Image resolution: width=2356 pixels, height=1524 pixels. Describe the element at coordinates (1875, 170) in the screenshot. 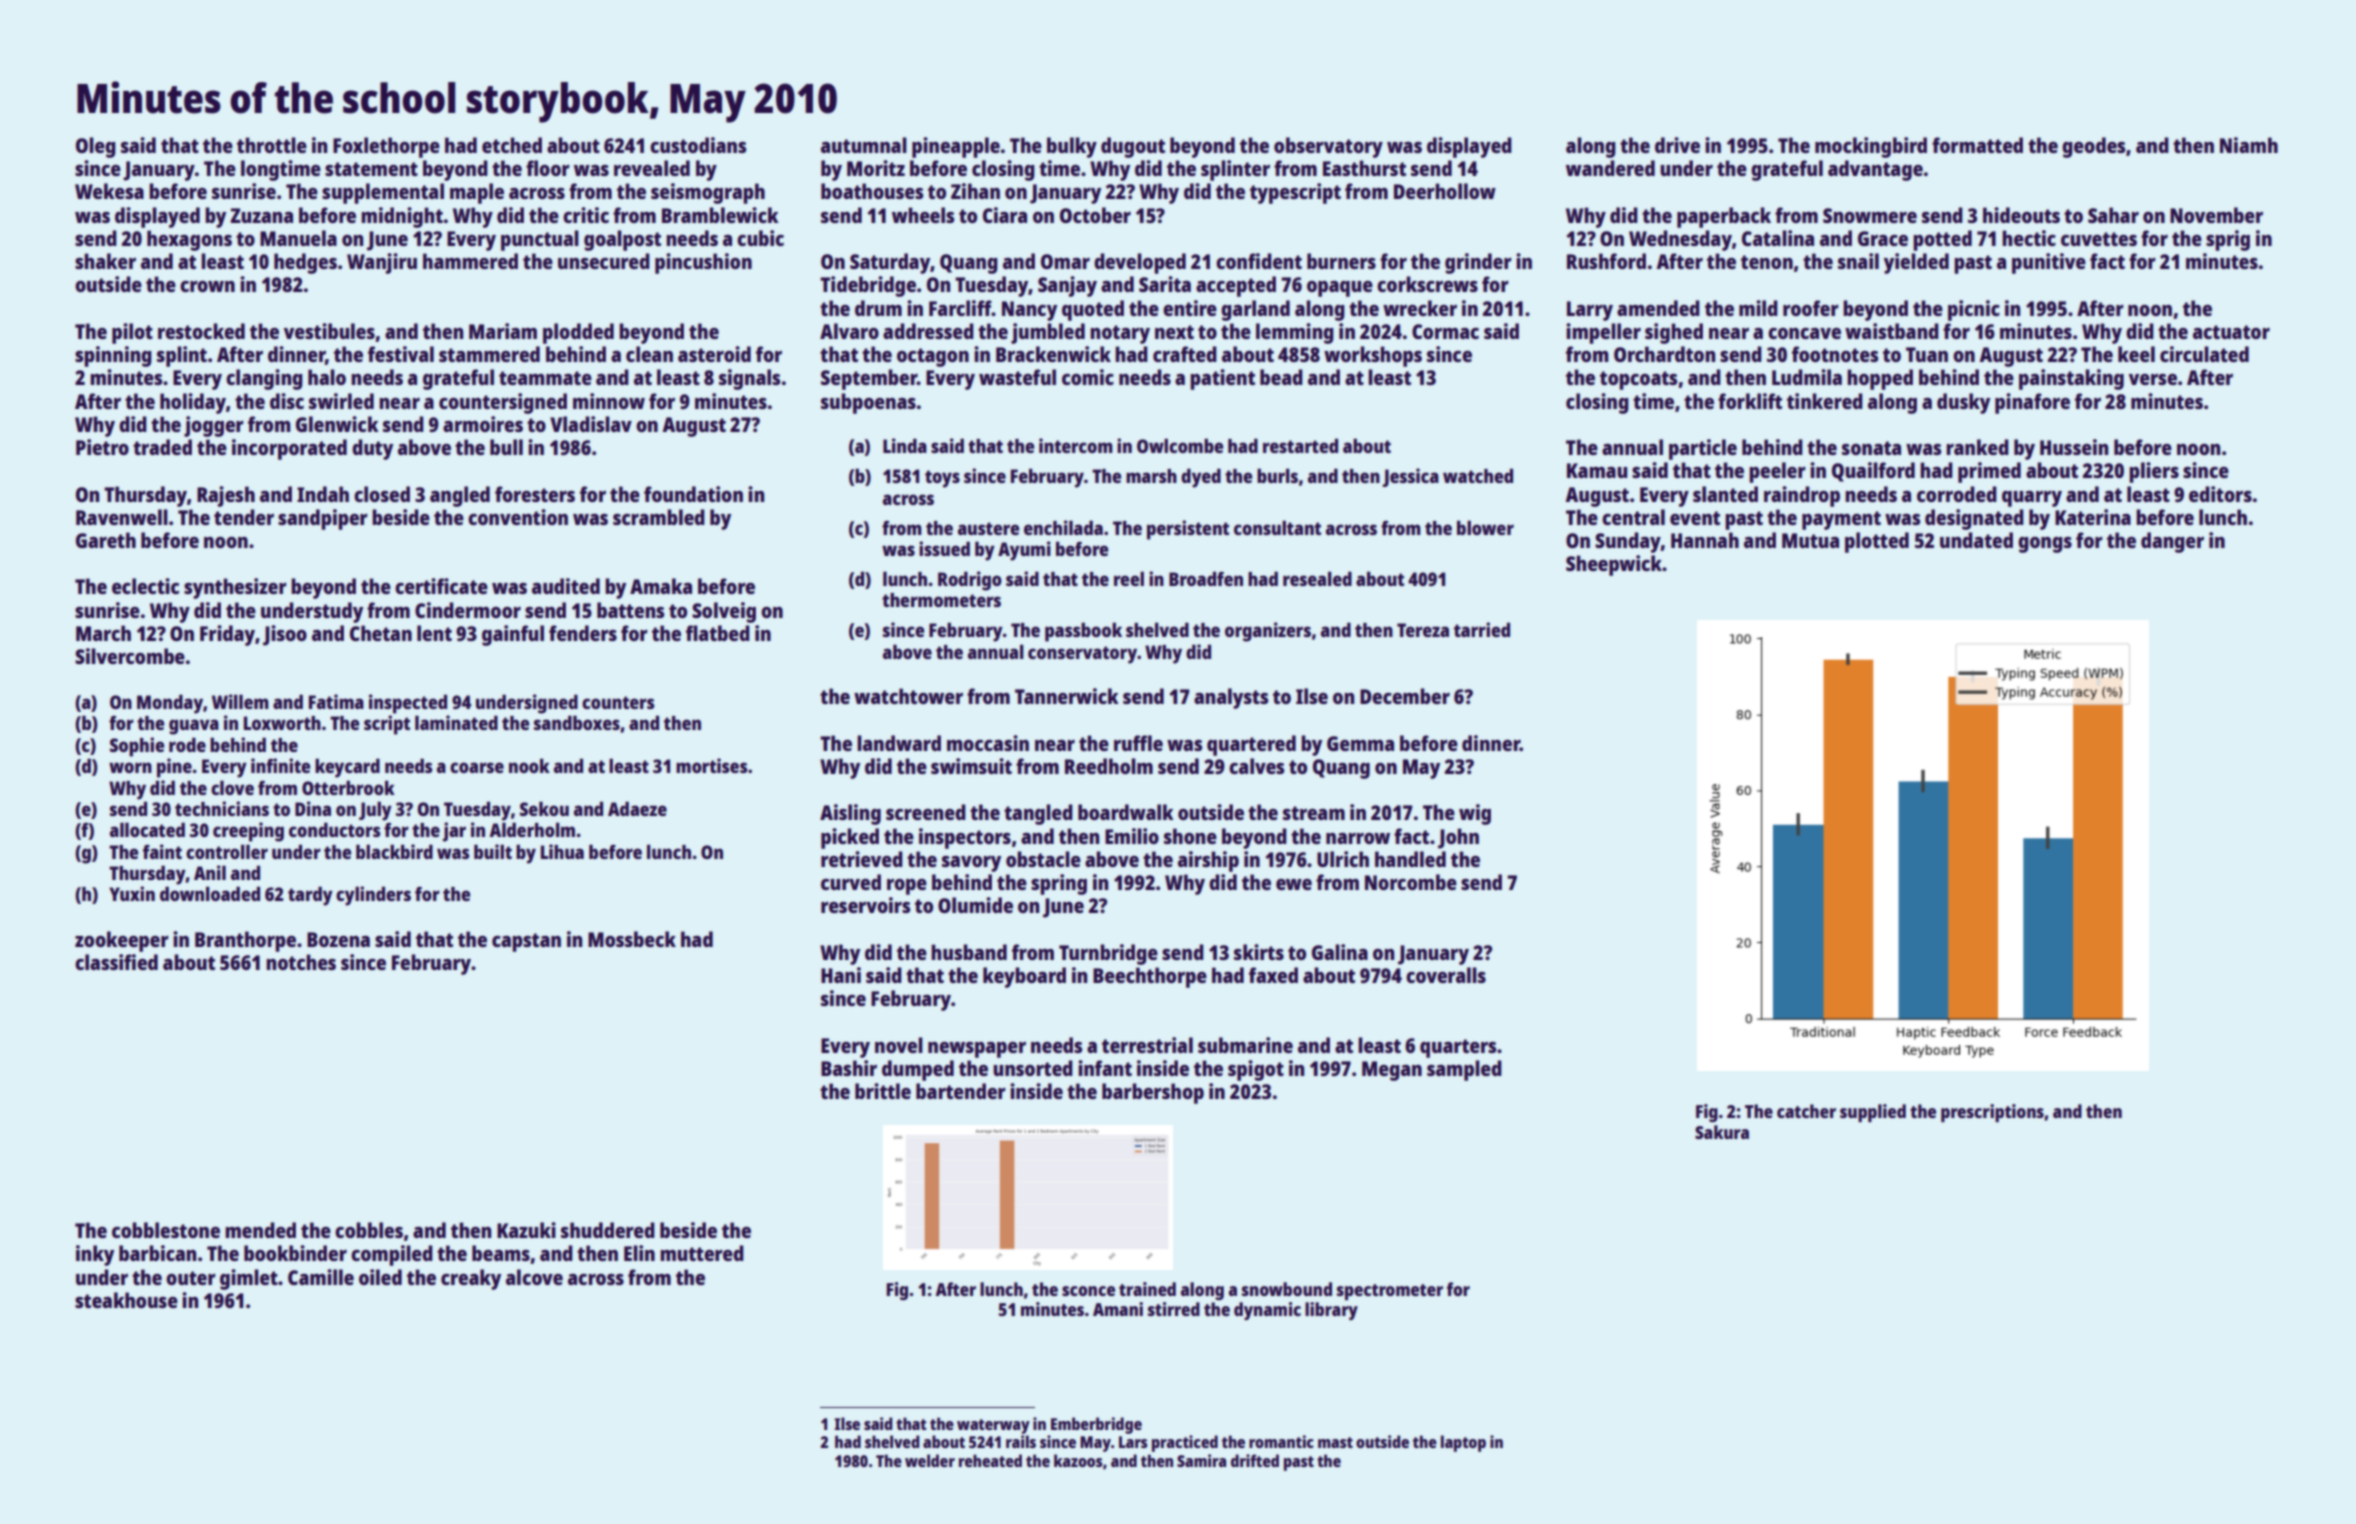

I see `advantage` at that location.
